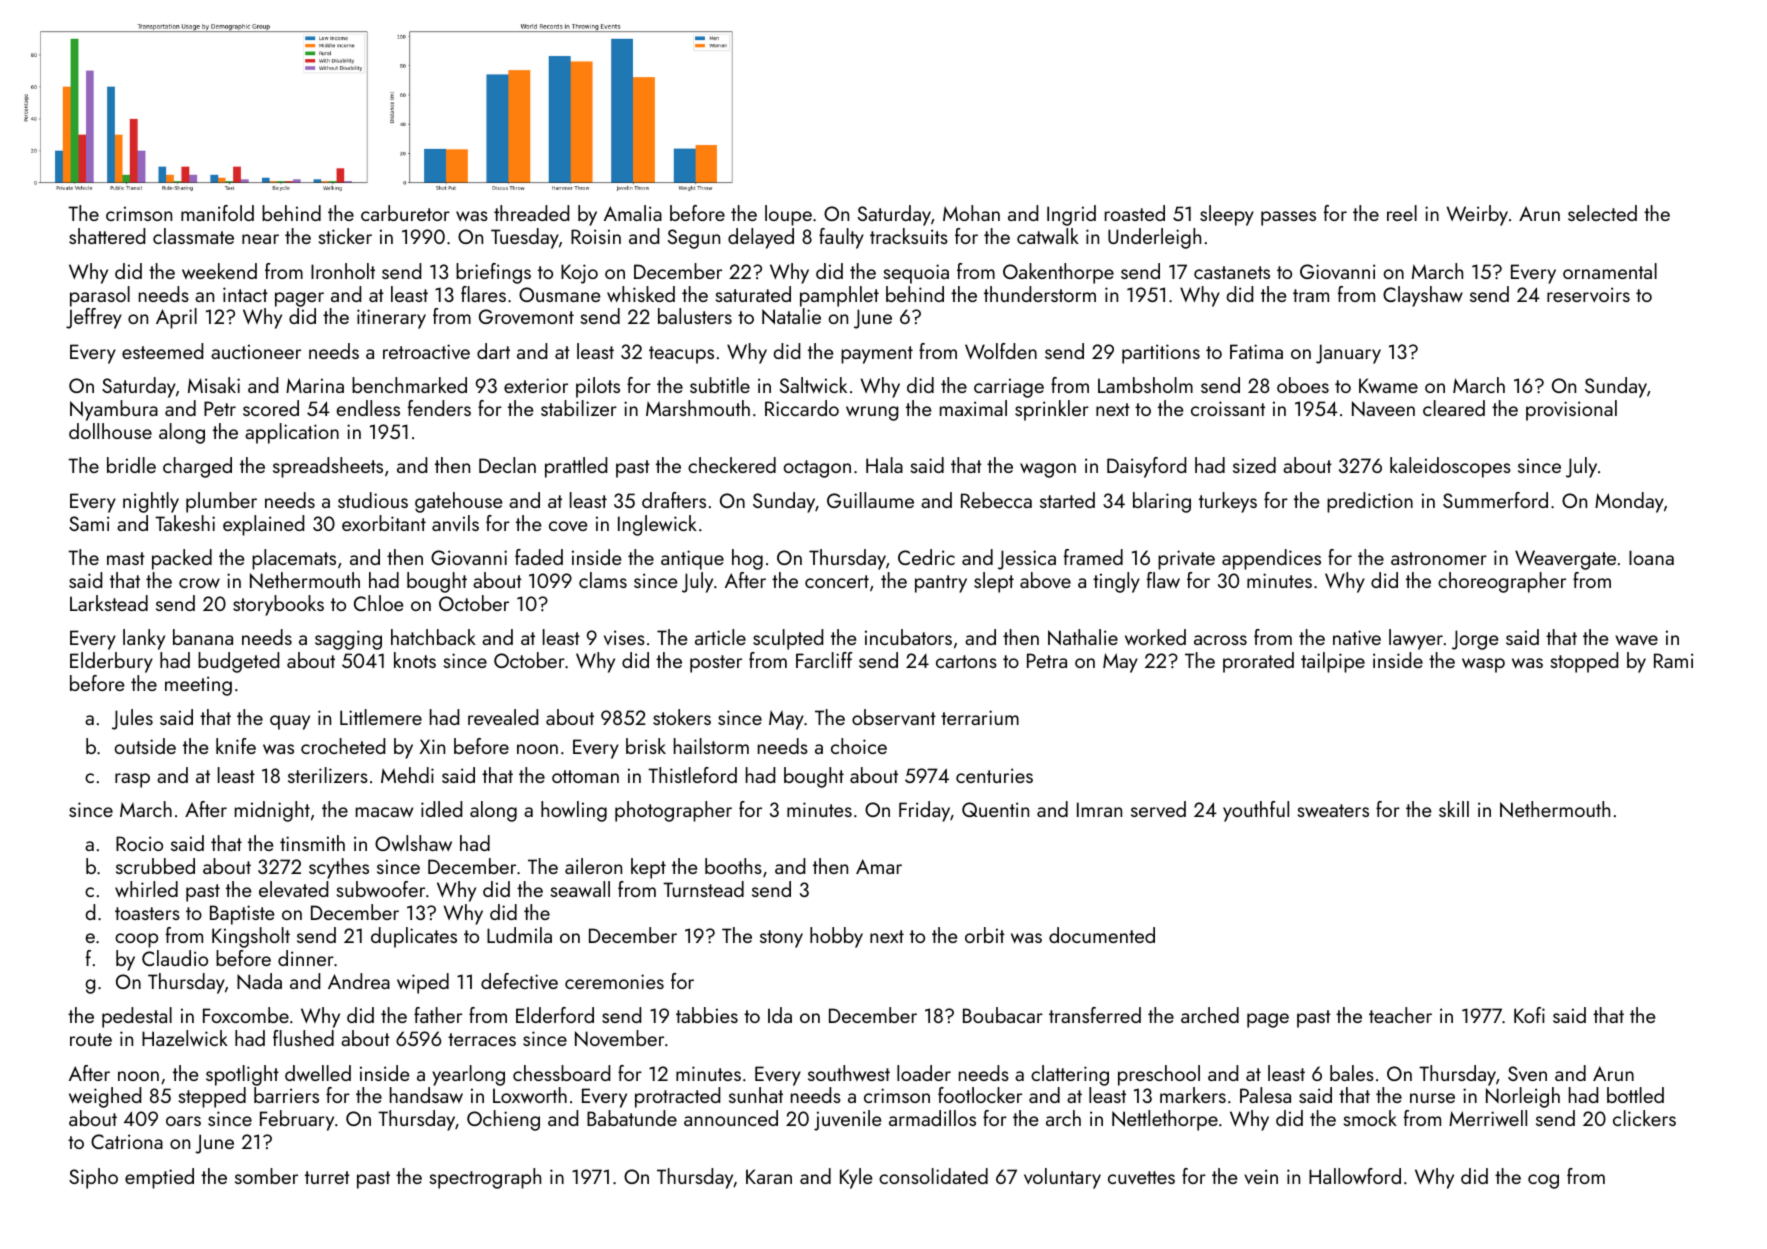 Image resolution: width=1767 pixels, height=1249 pixels. I want to click on Mohan, so click(971, 213).
